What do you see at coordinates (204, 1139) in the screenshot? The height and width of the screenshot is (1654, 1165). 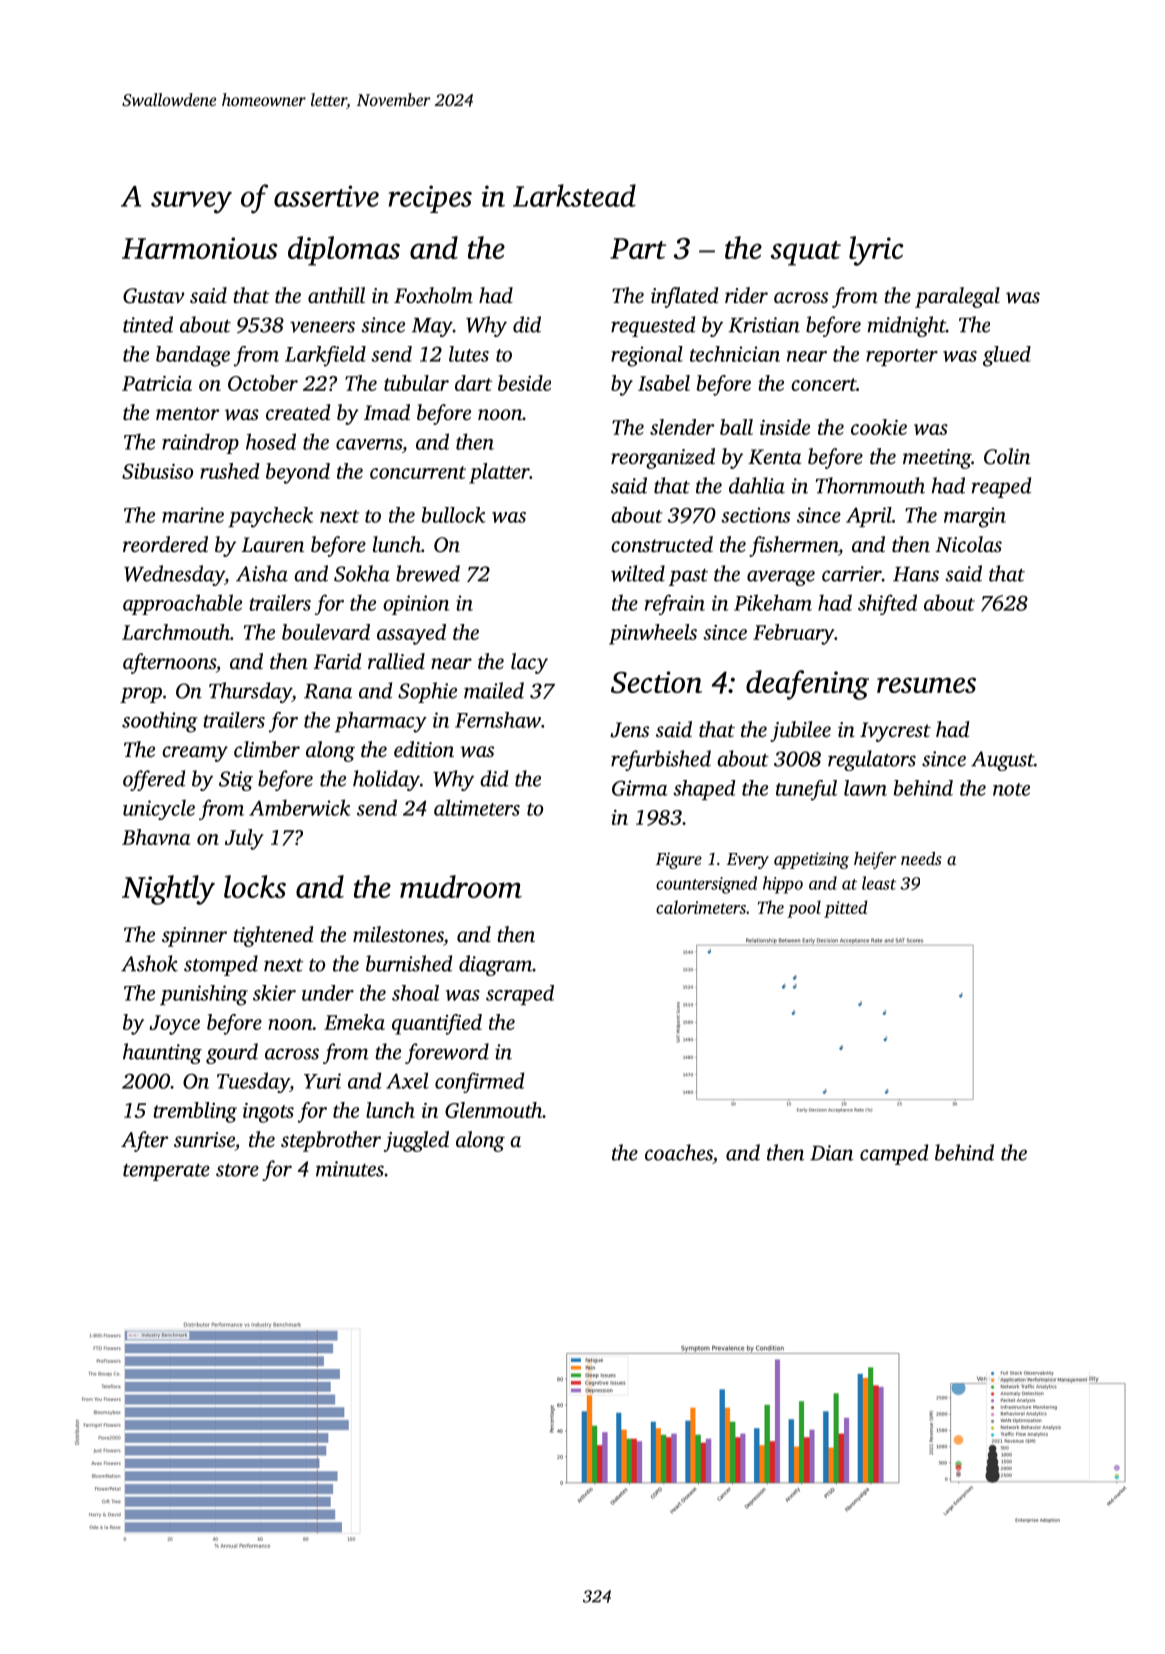 I see `sunrise` at bounding box center [204, 1139].
